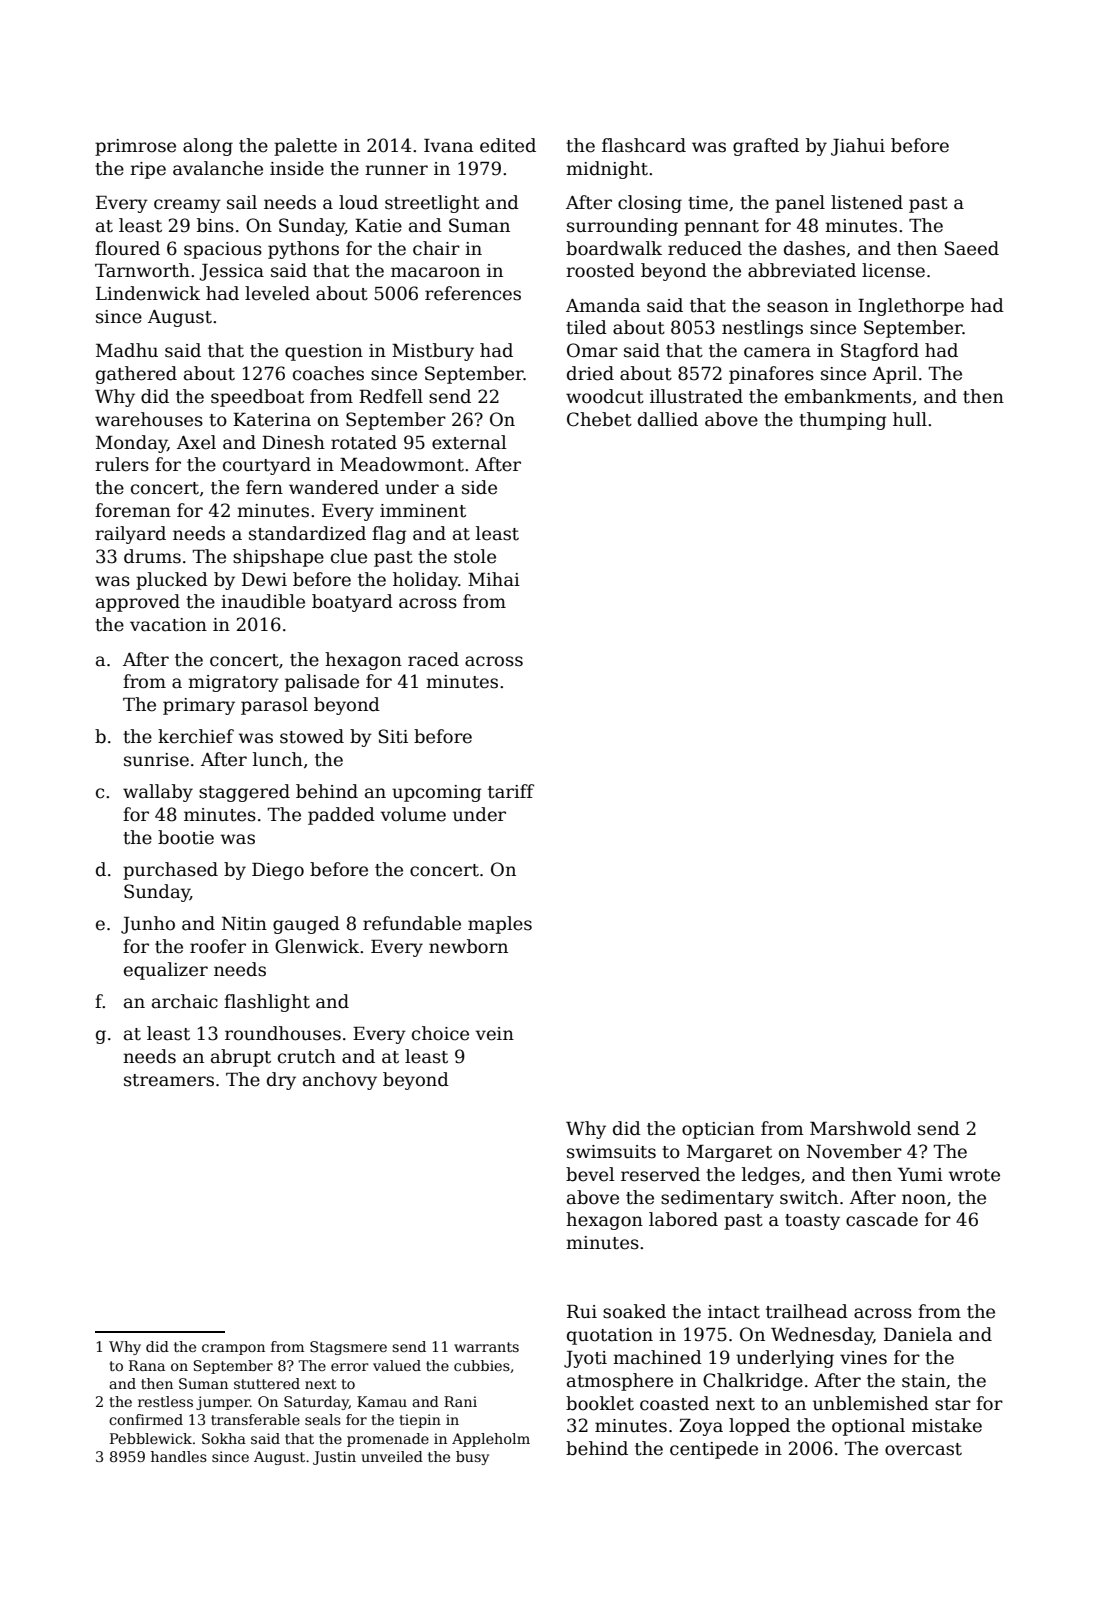 The height and width of the screenshot is (1599, 1104). What do you see at coordinates (433, 352) in the screenshot?
I see `Mistbury` at bounding box center [433, 352].
